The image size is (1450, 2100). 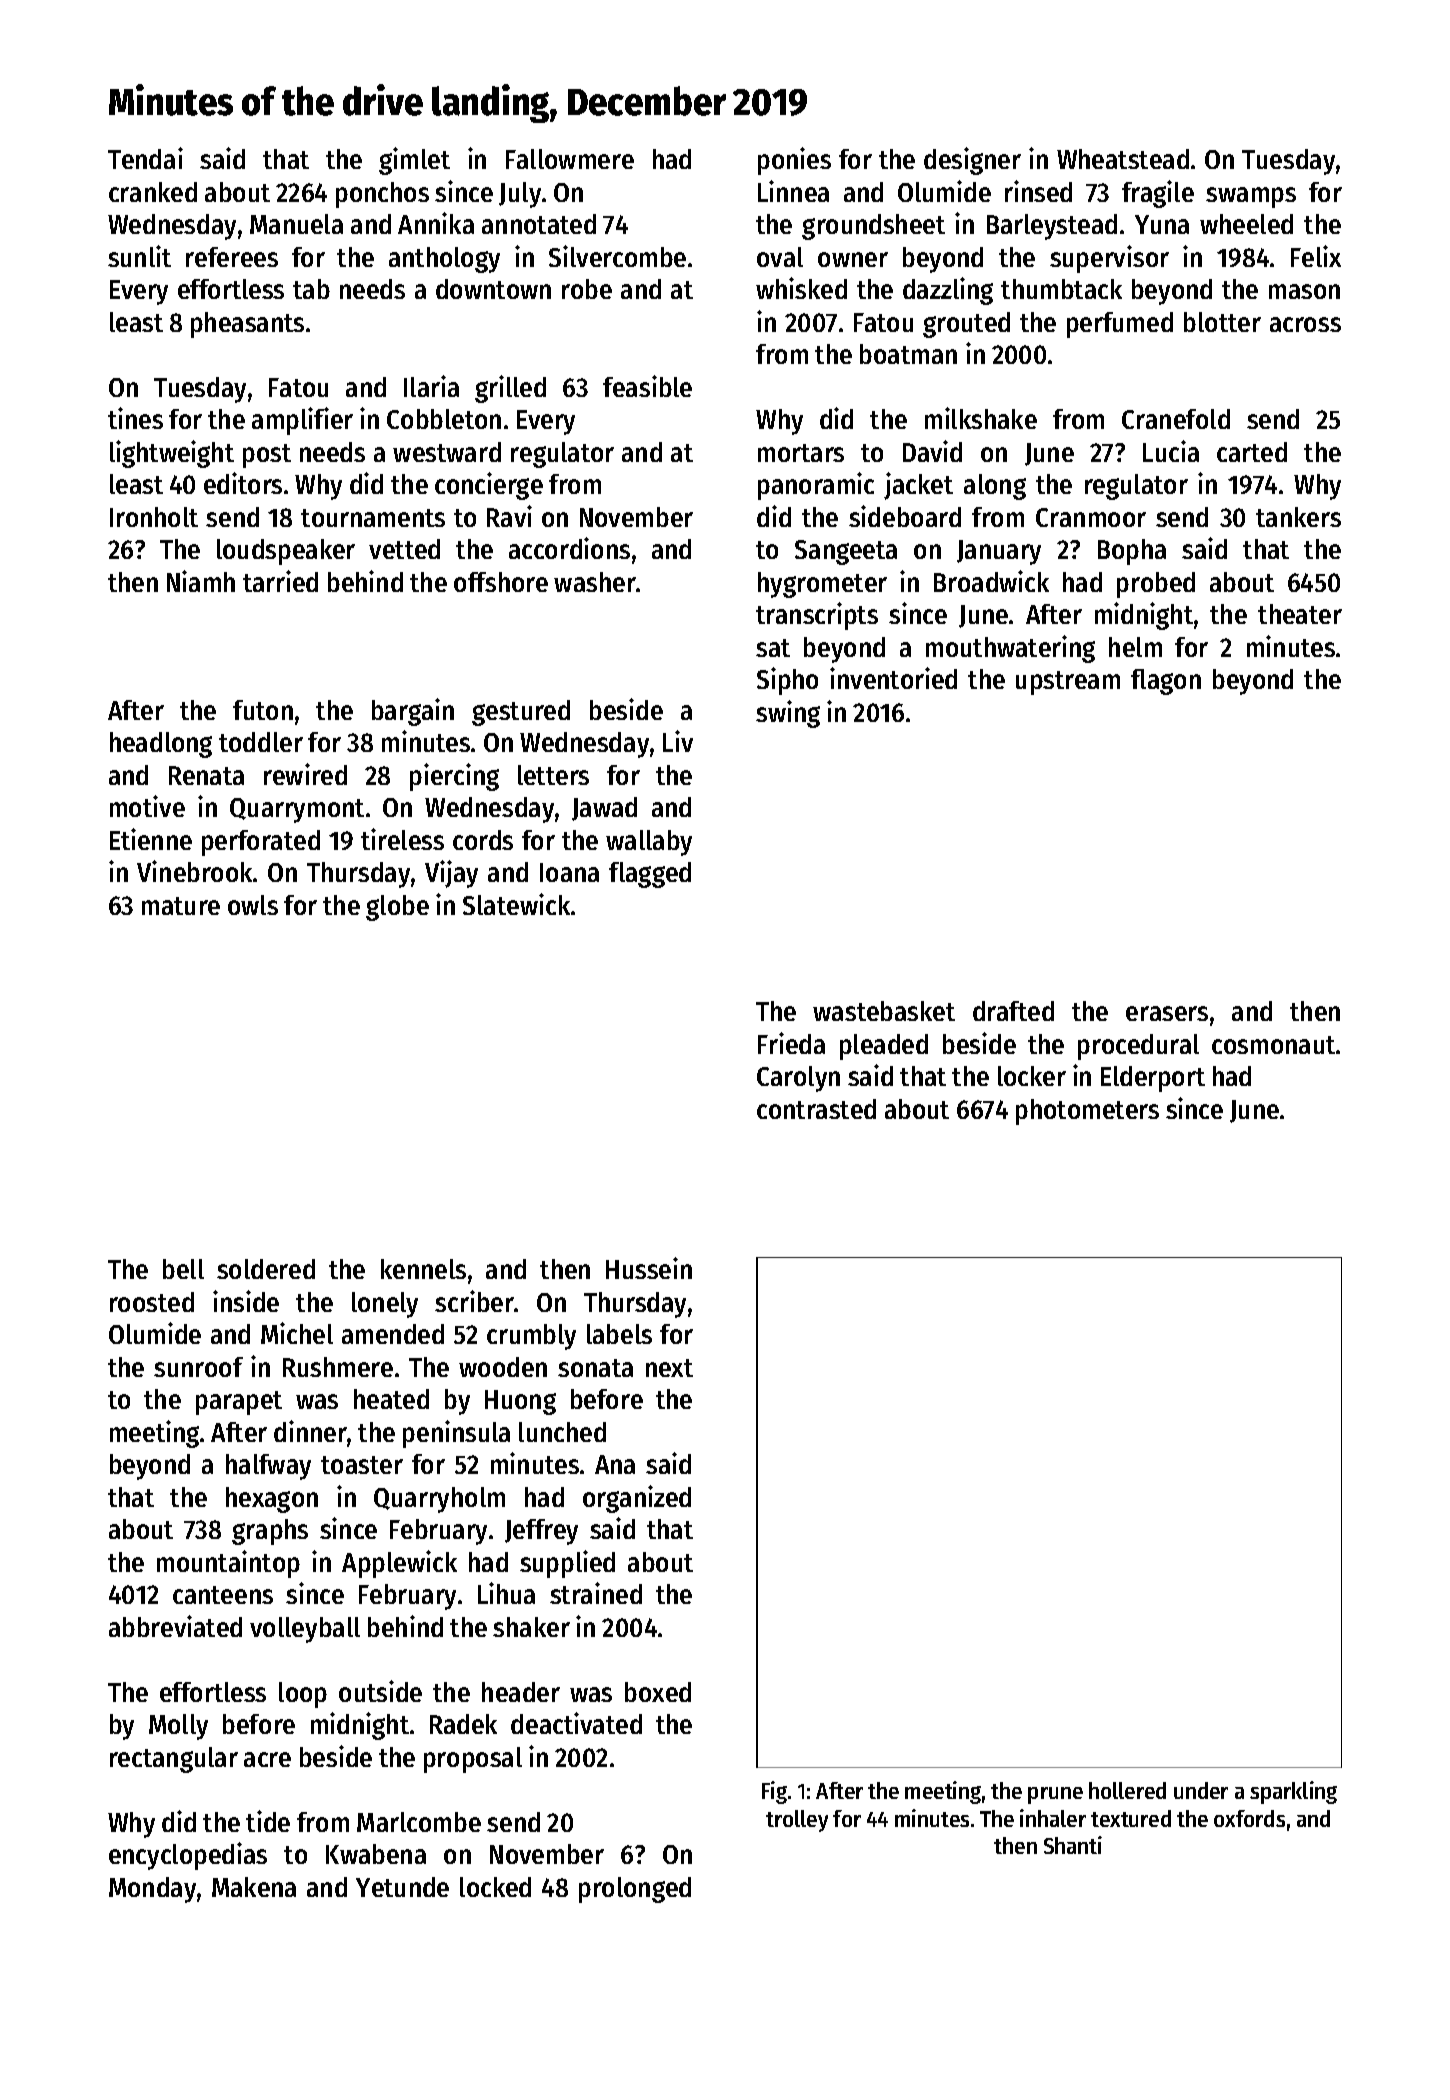 What do you see at coordinates (669, 1368) in the image?
I see `next` at bounding box center [669, 1368].
